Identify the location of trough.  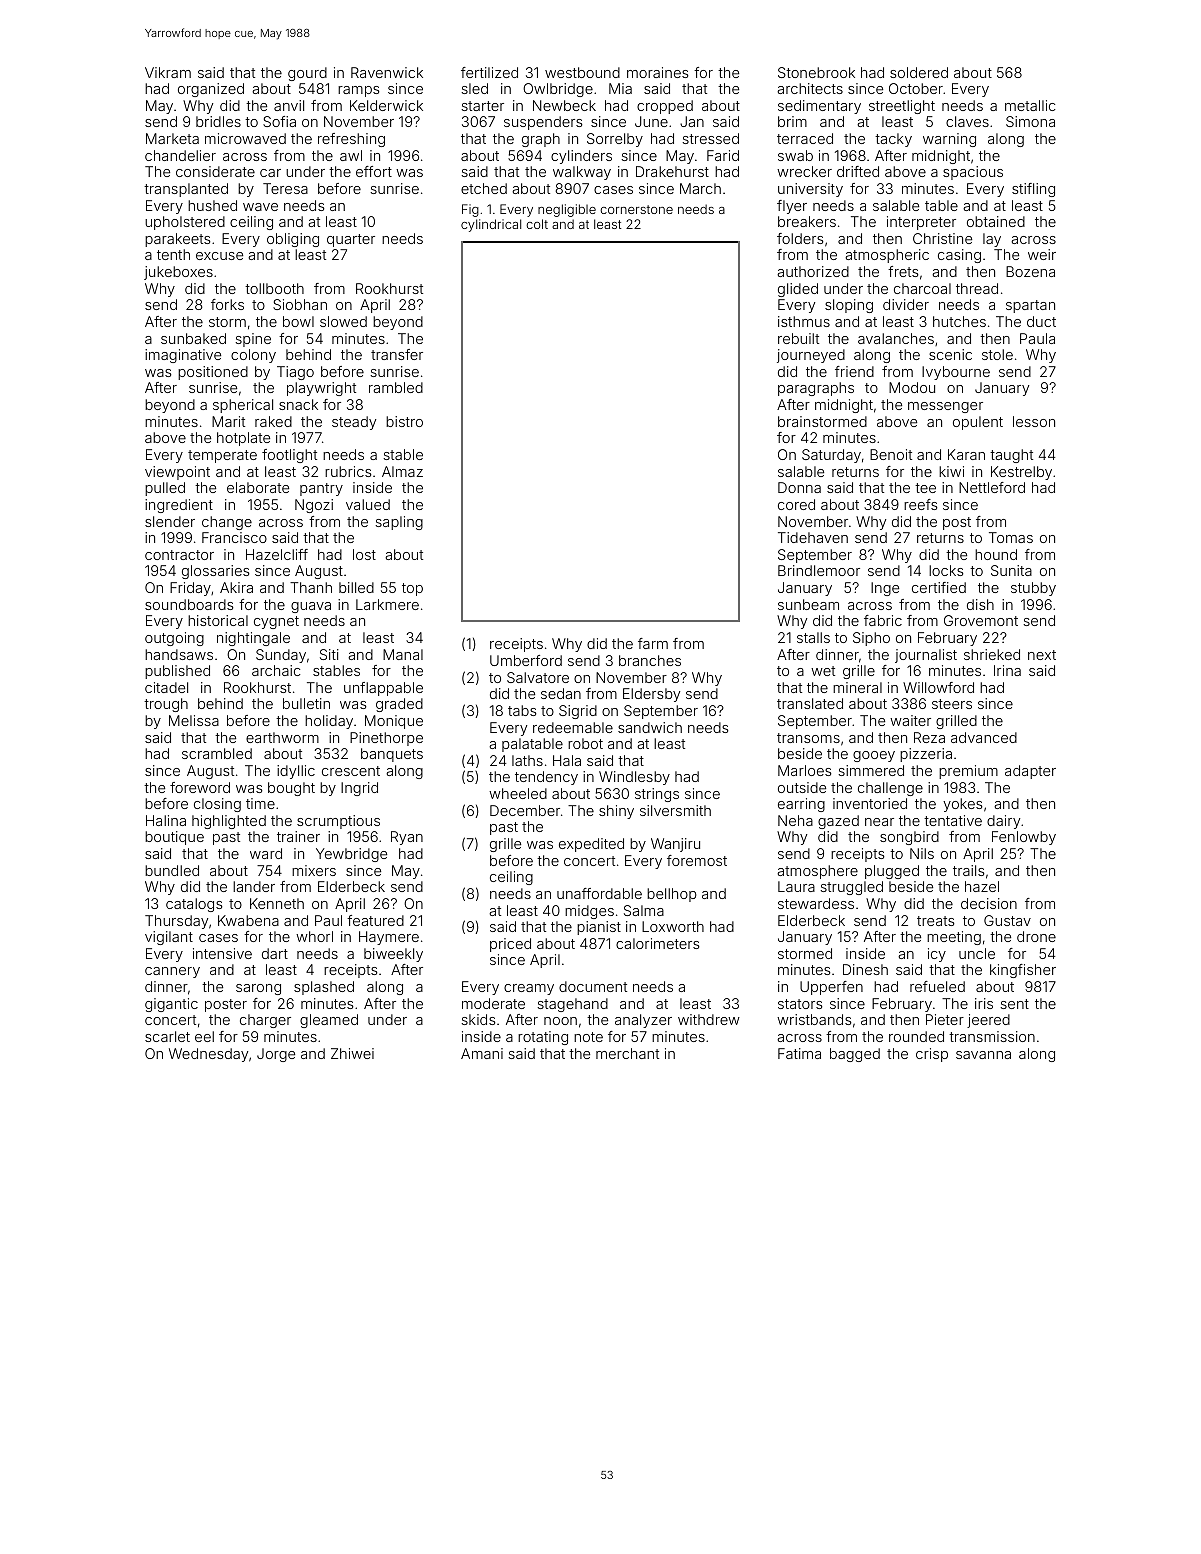
(166, 705).
